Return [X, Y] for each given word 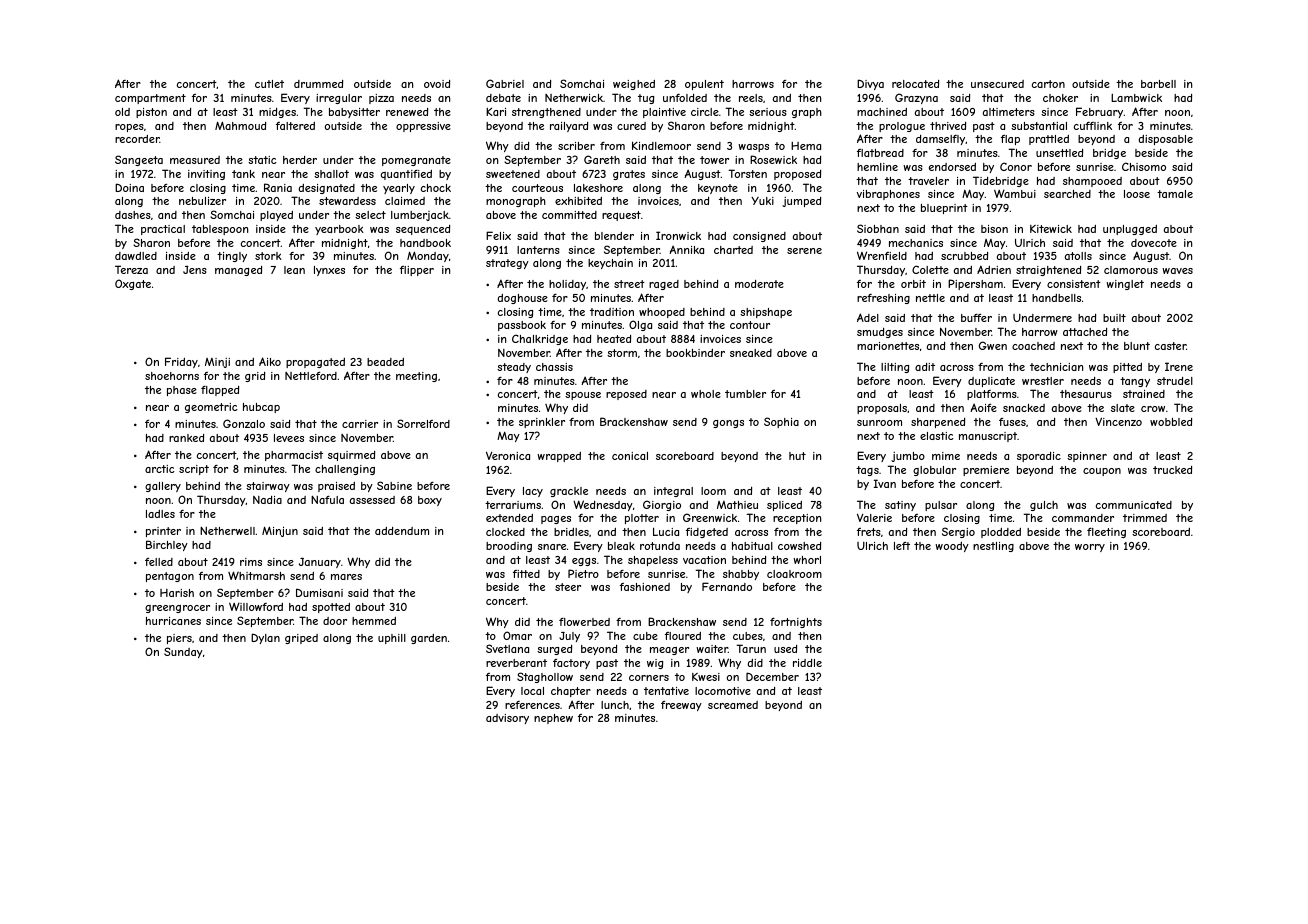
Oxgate [133, 284]
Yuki [762, 201]
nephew [553, 719]
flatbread [880, 153]
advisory [507, 719]
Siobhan [878, 228]
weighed [634, 85]
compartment [150, 99]
